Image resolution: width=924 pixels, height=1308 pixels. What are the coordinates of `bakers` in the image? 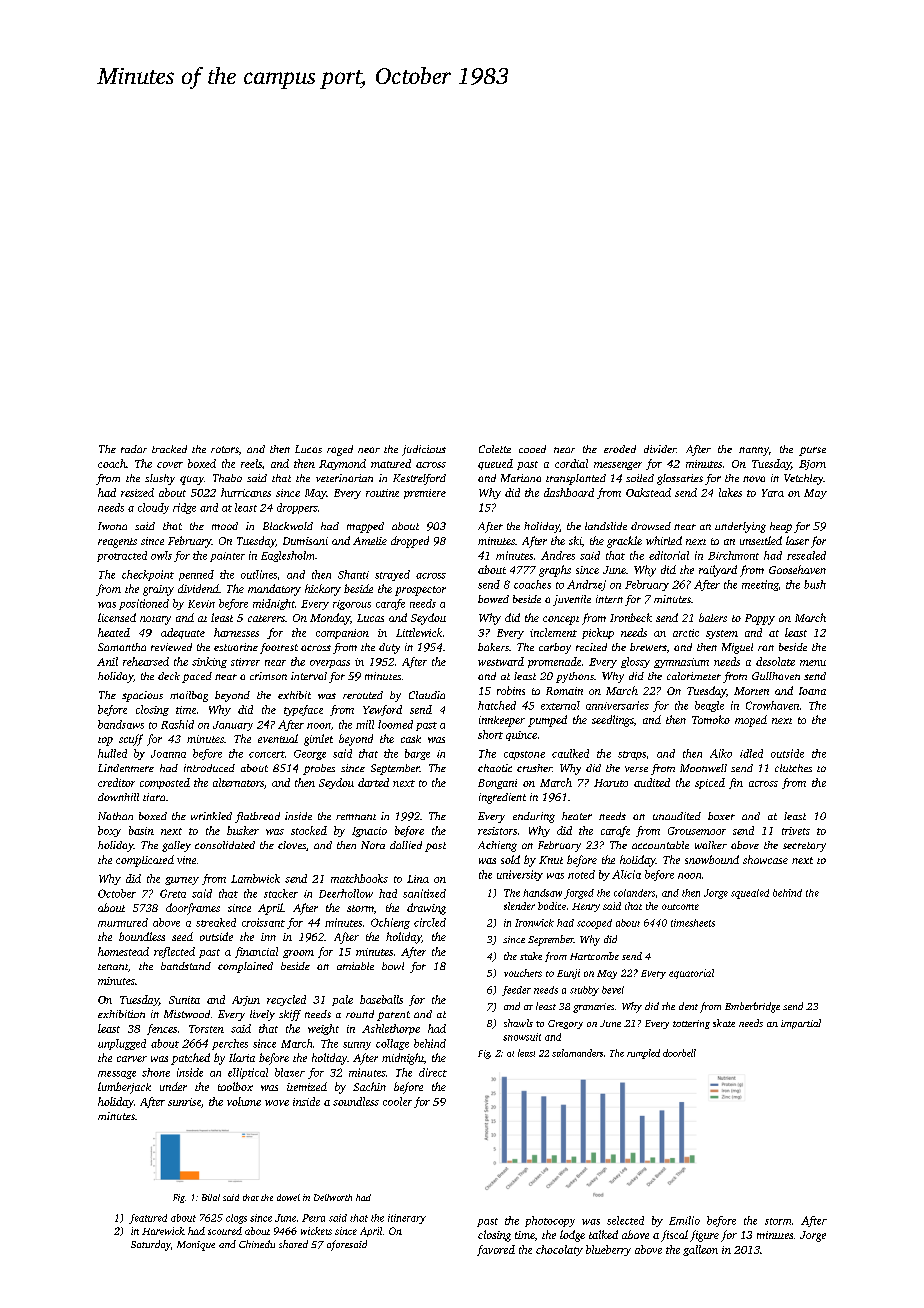 It's located at (493, 647).
